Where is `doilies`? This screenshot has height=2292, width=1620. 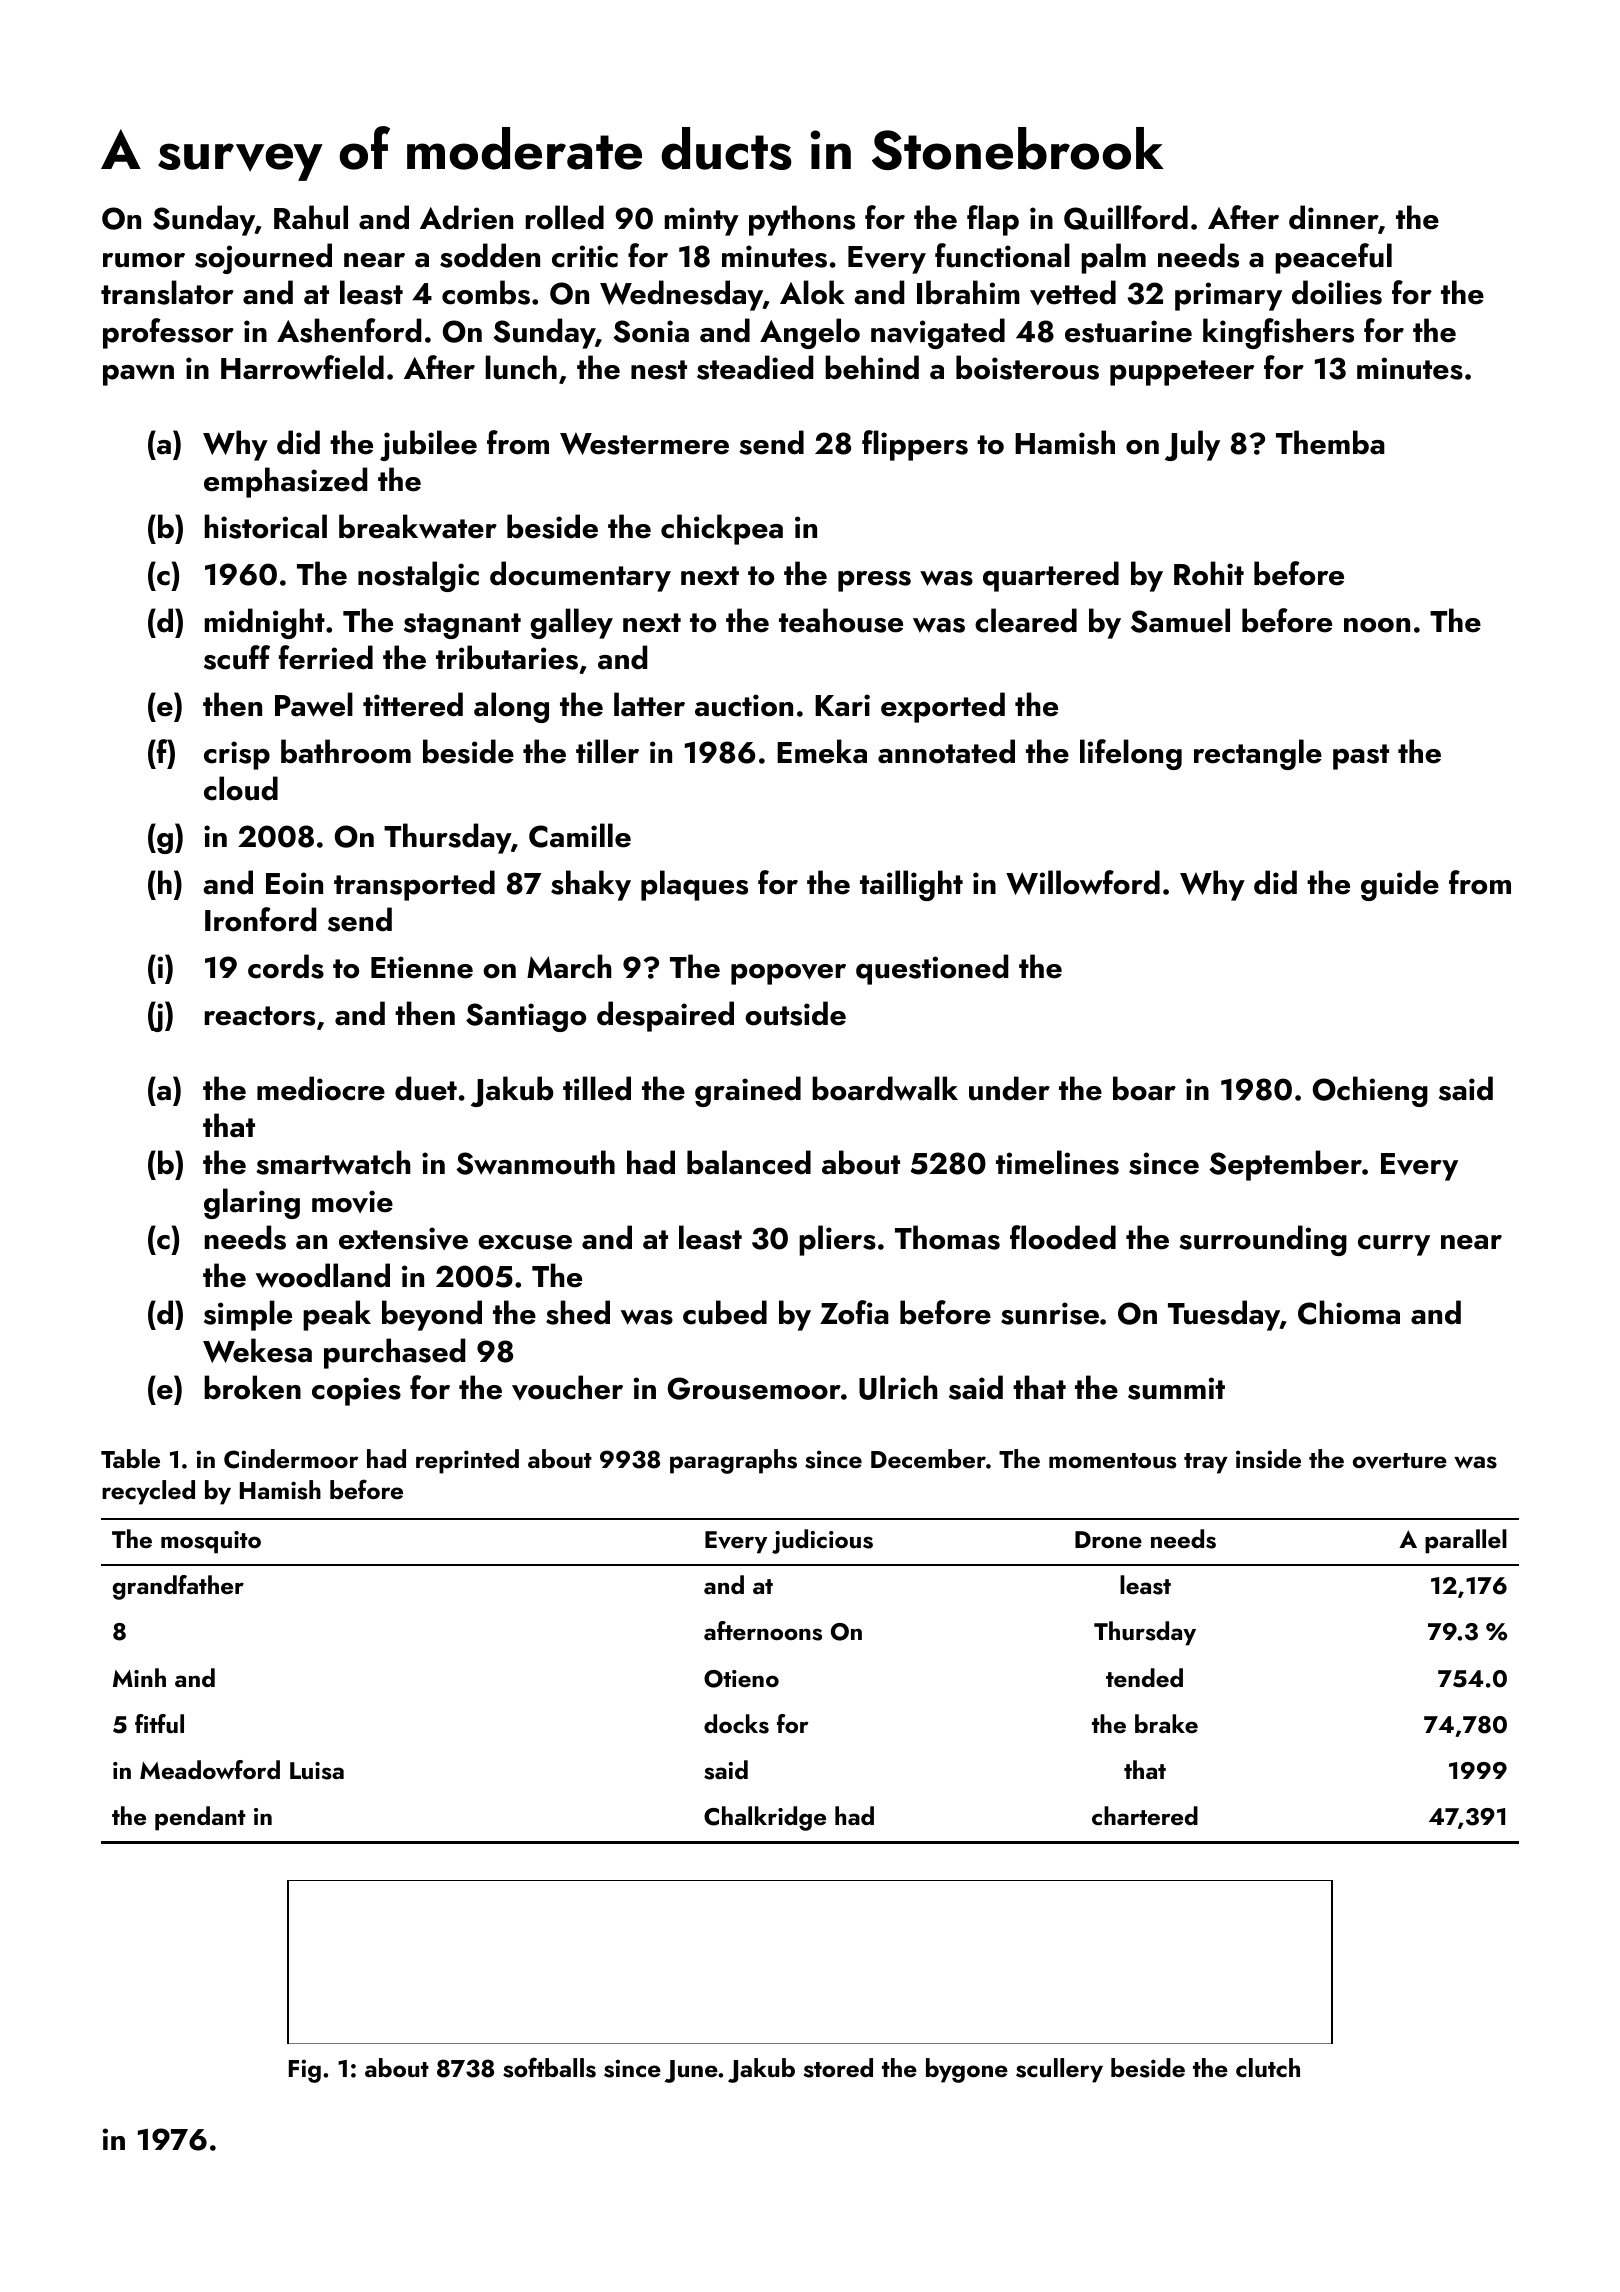
doilies is located at coordinates (1337, 292).
